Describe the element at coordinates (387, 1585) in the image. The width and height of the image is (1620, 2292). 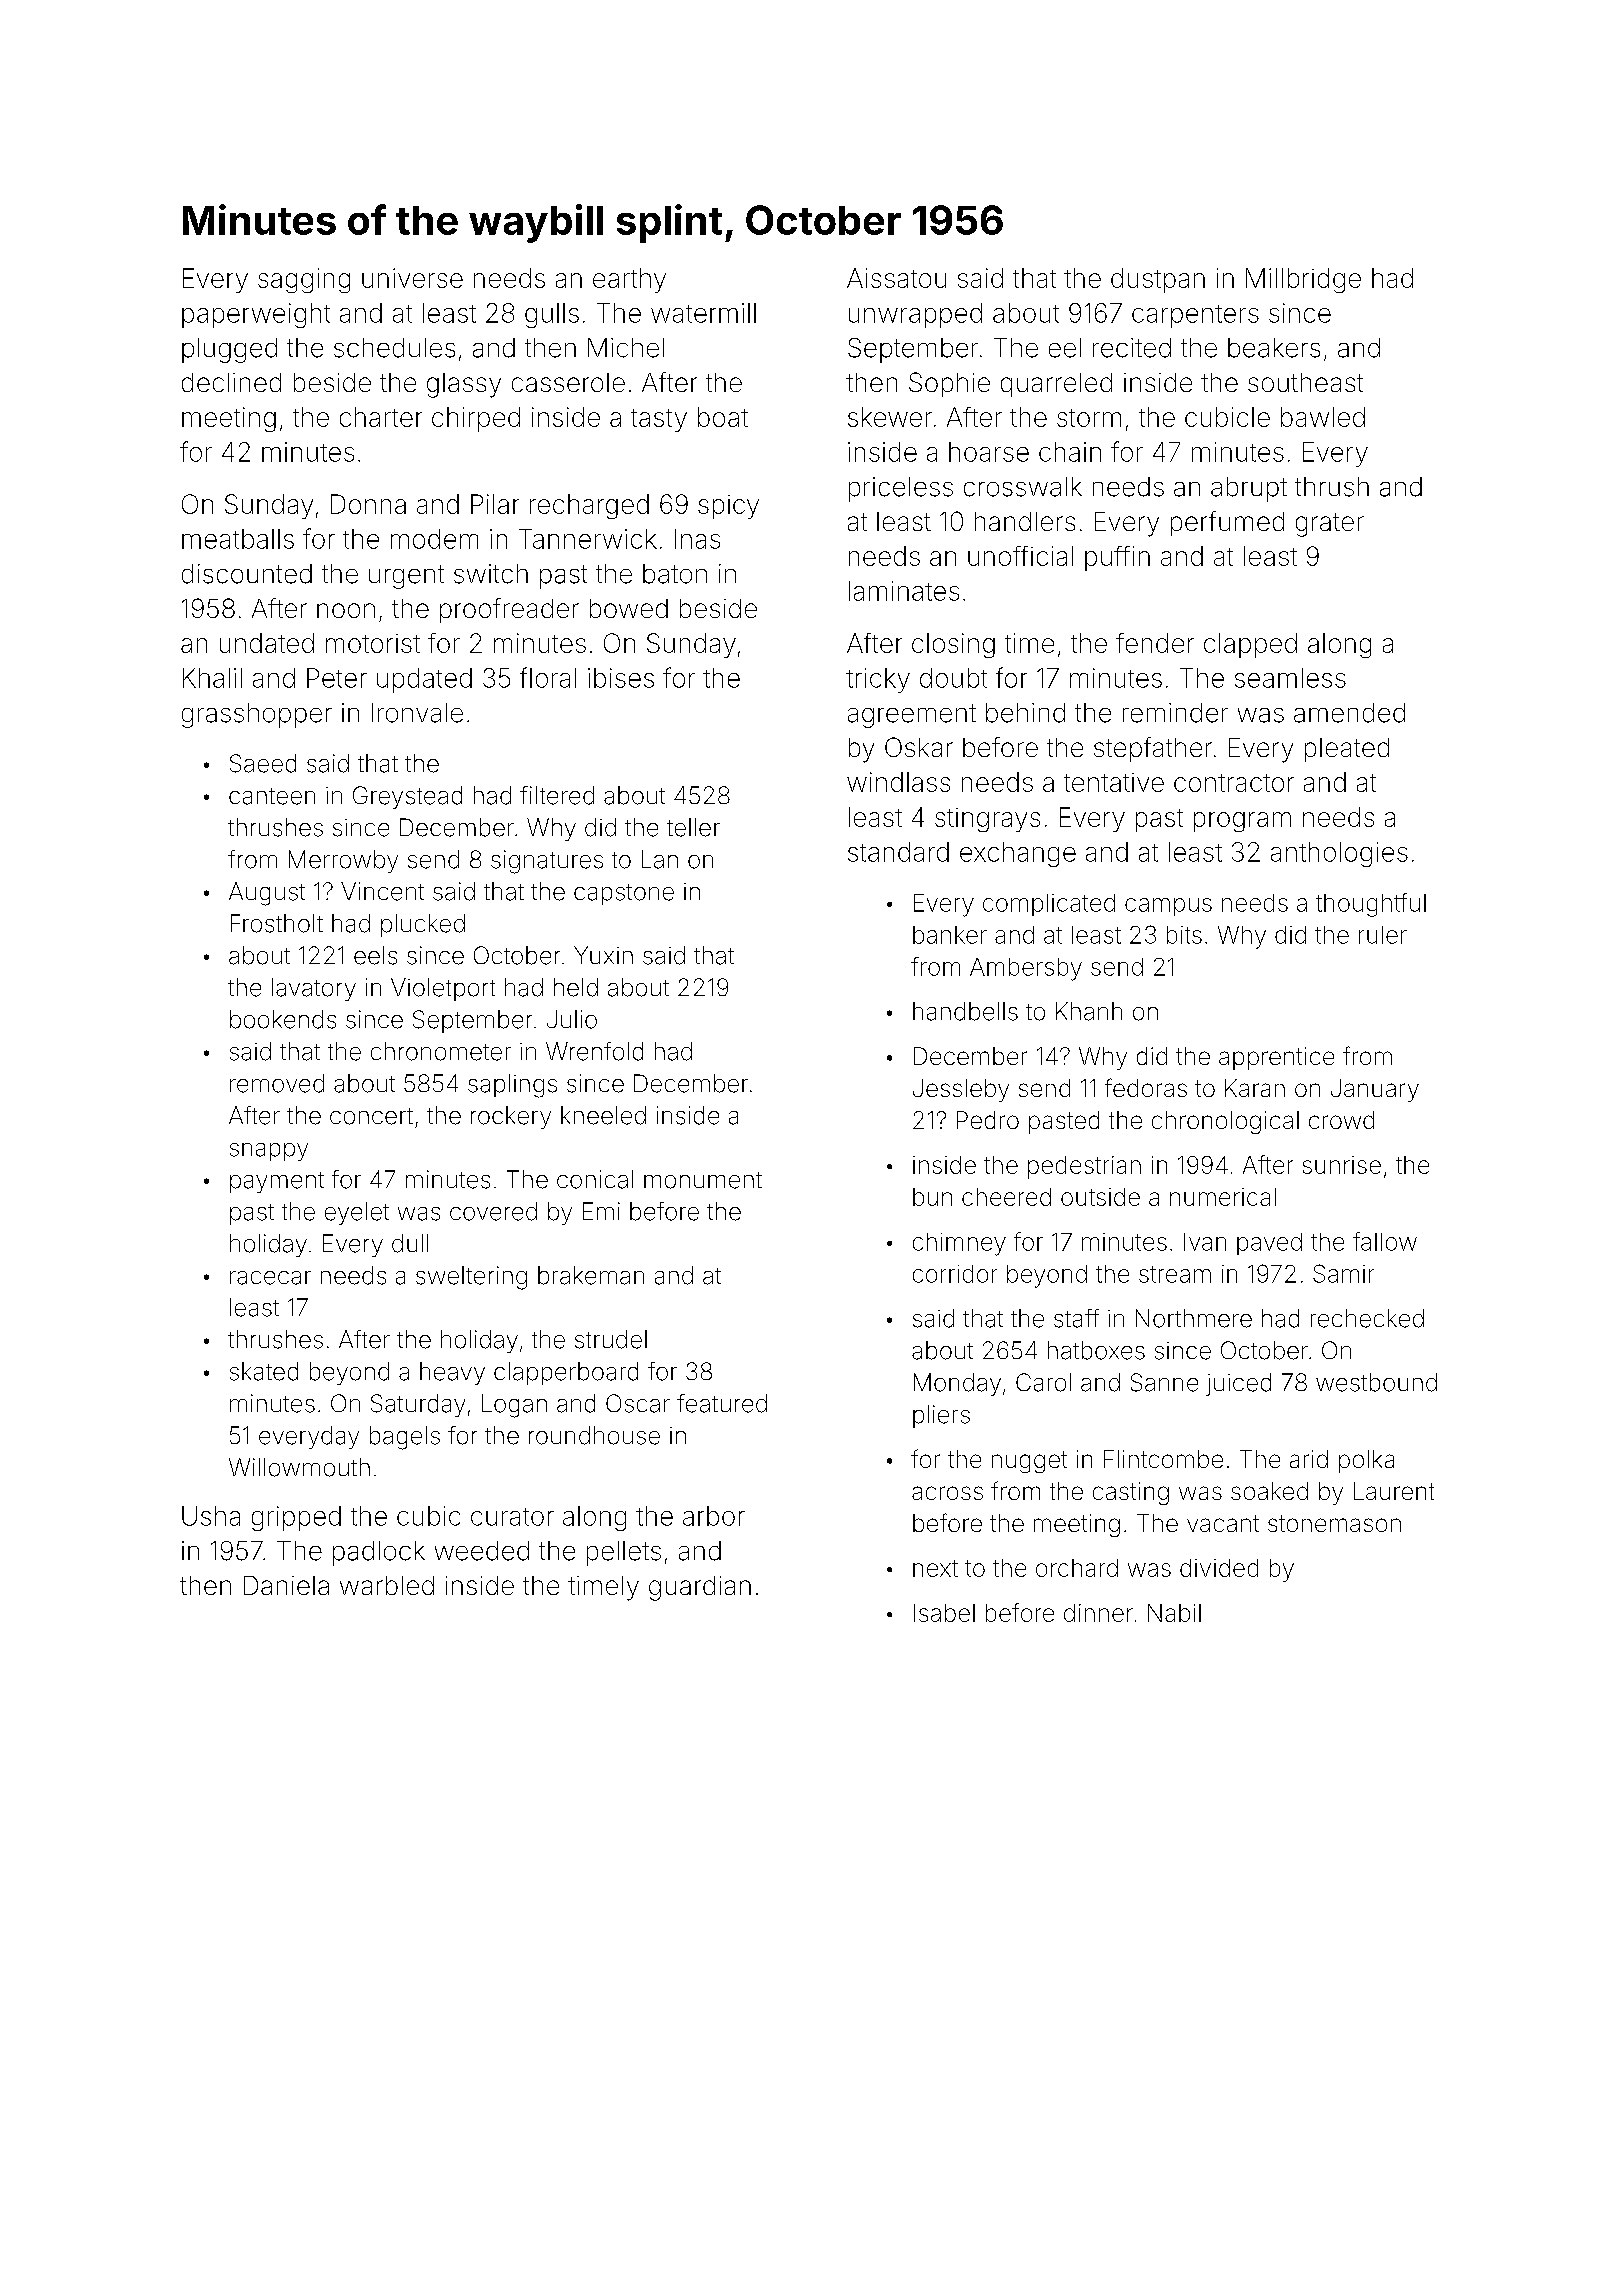
I see `warbled` at that location.
